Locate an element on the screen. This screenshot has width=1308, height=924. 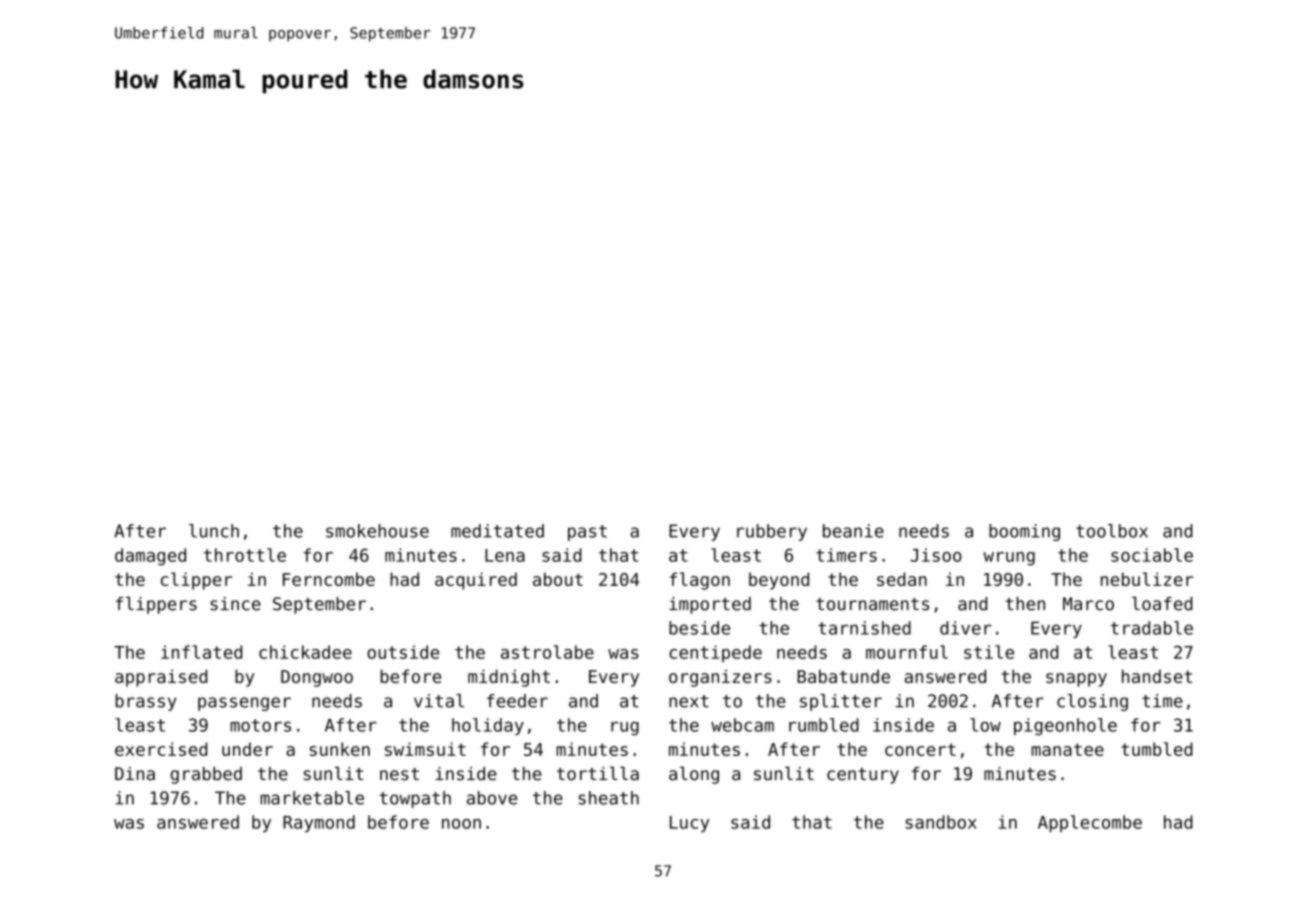
rubbery is located at coordinates (772, 532).
